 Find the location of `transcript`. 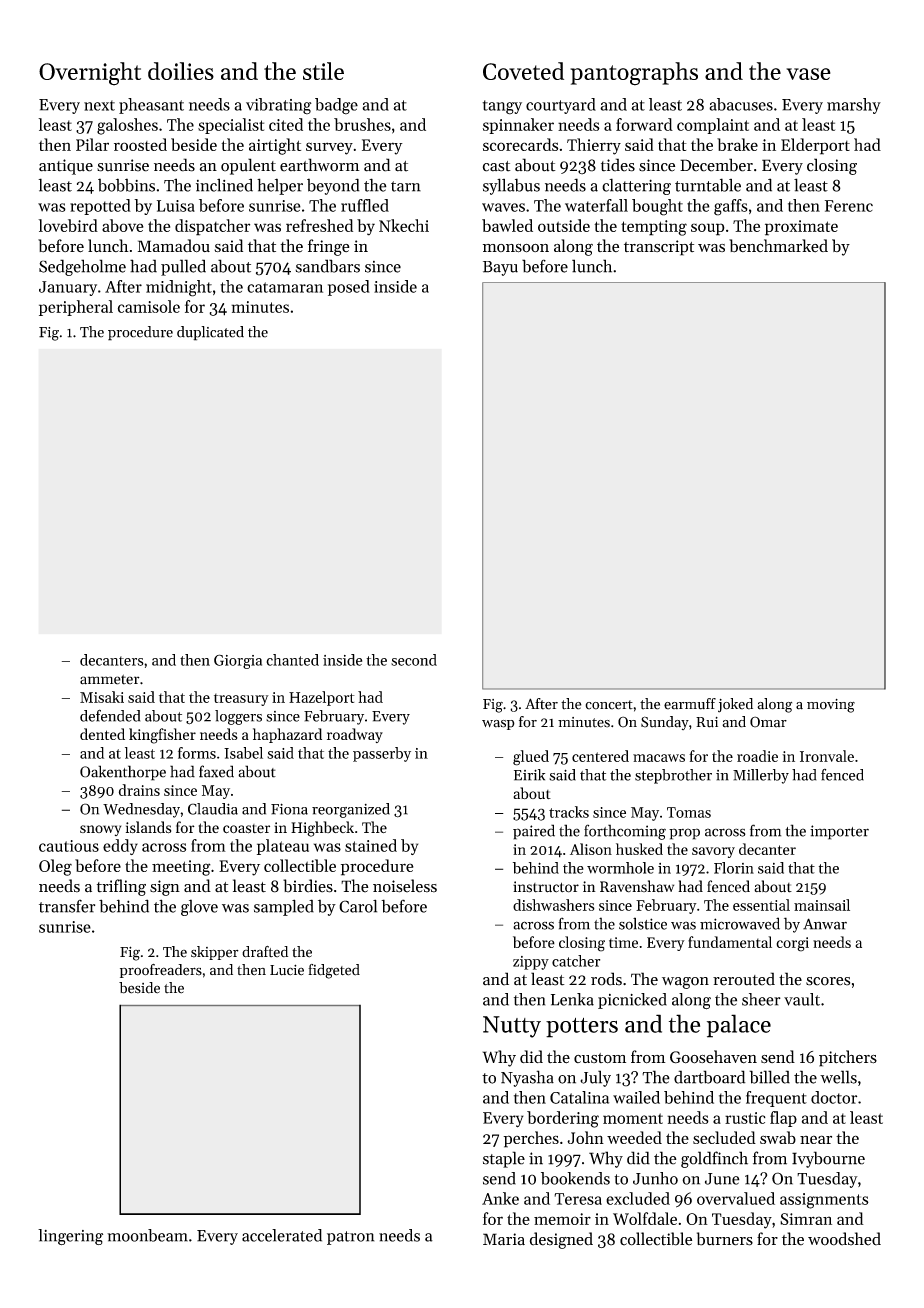

transcript is located at coordinates (659, 248).
